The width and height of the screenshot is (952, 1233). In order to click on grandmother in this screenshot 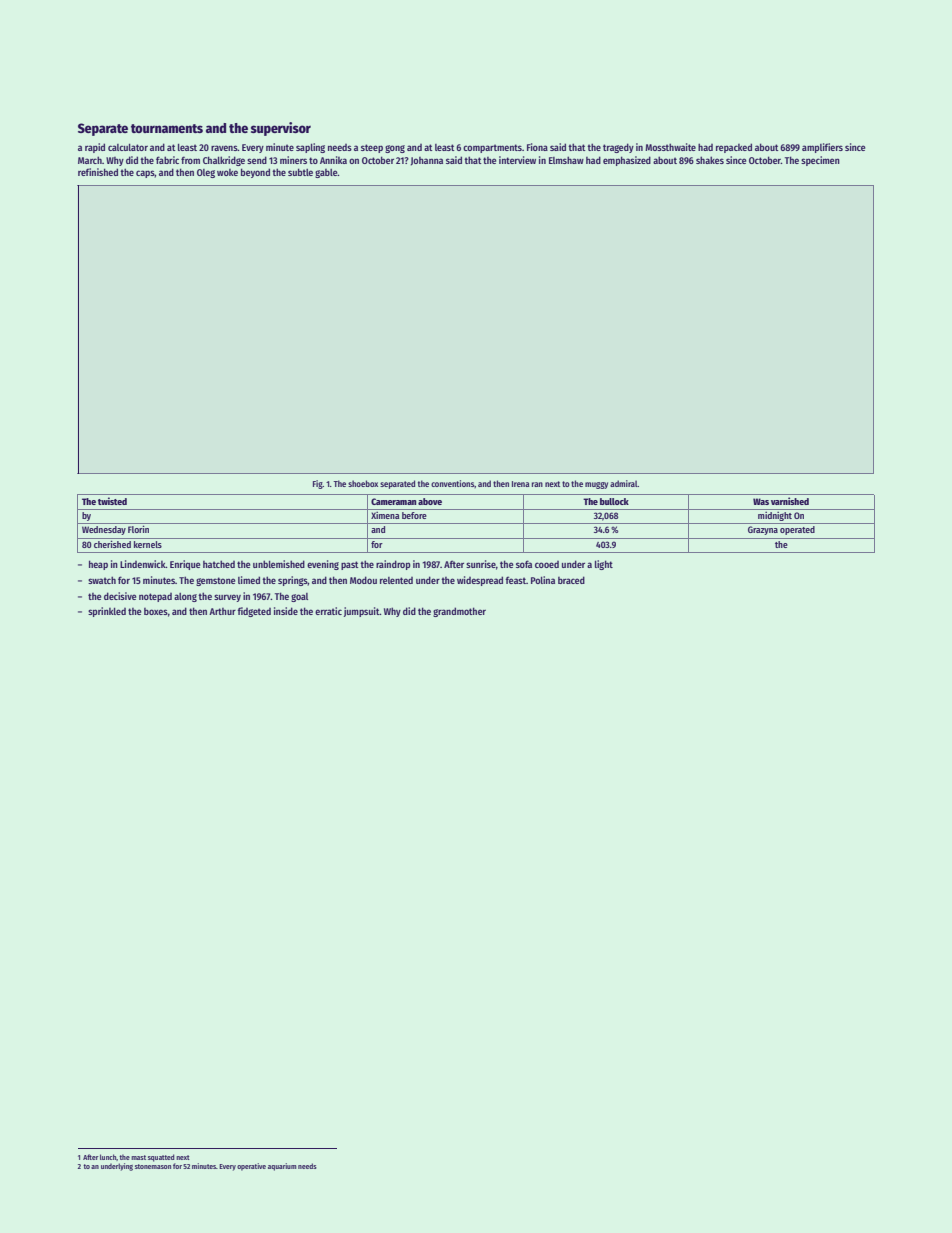, I will do `click(459, 612)`.
